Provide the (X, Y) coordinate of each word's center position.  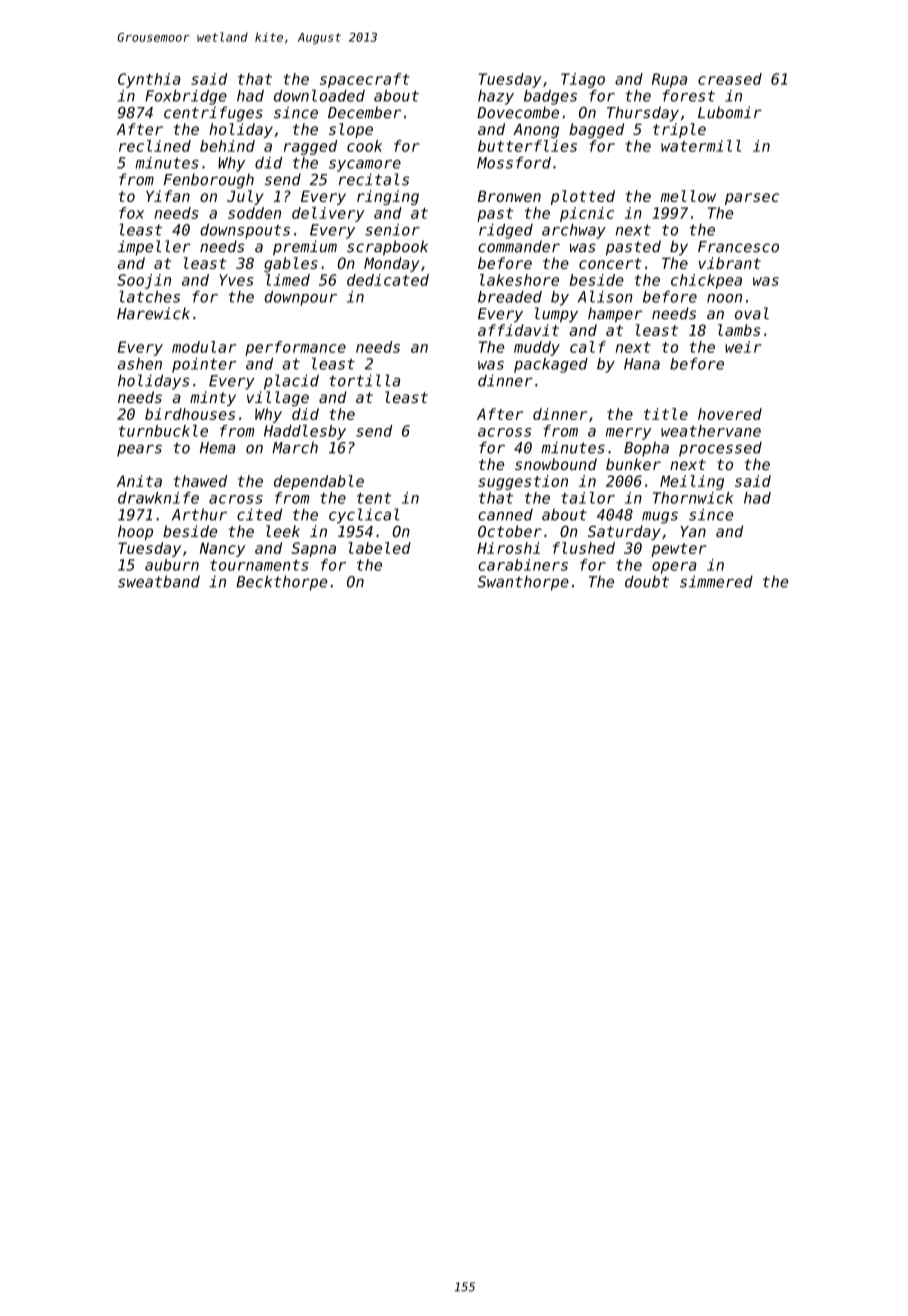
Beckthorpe (281, 583)
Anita (139, 481)
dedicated (388, 280)
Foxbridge (186, 97)
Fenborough (209, 181)
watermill (701, 146)
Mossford (514, 163)
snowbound (556, 464)
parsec (752, 199)
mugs (660, 517)
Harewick (153, 313)
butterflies (527, 146)
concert (610, 263)
